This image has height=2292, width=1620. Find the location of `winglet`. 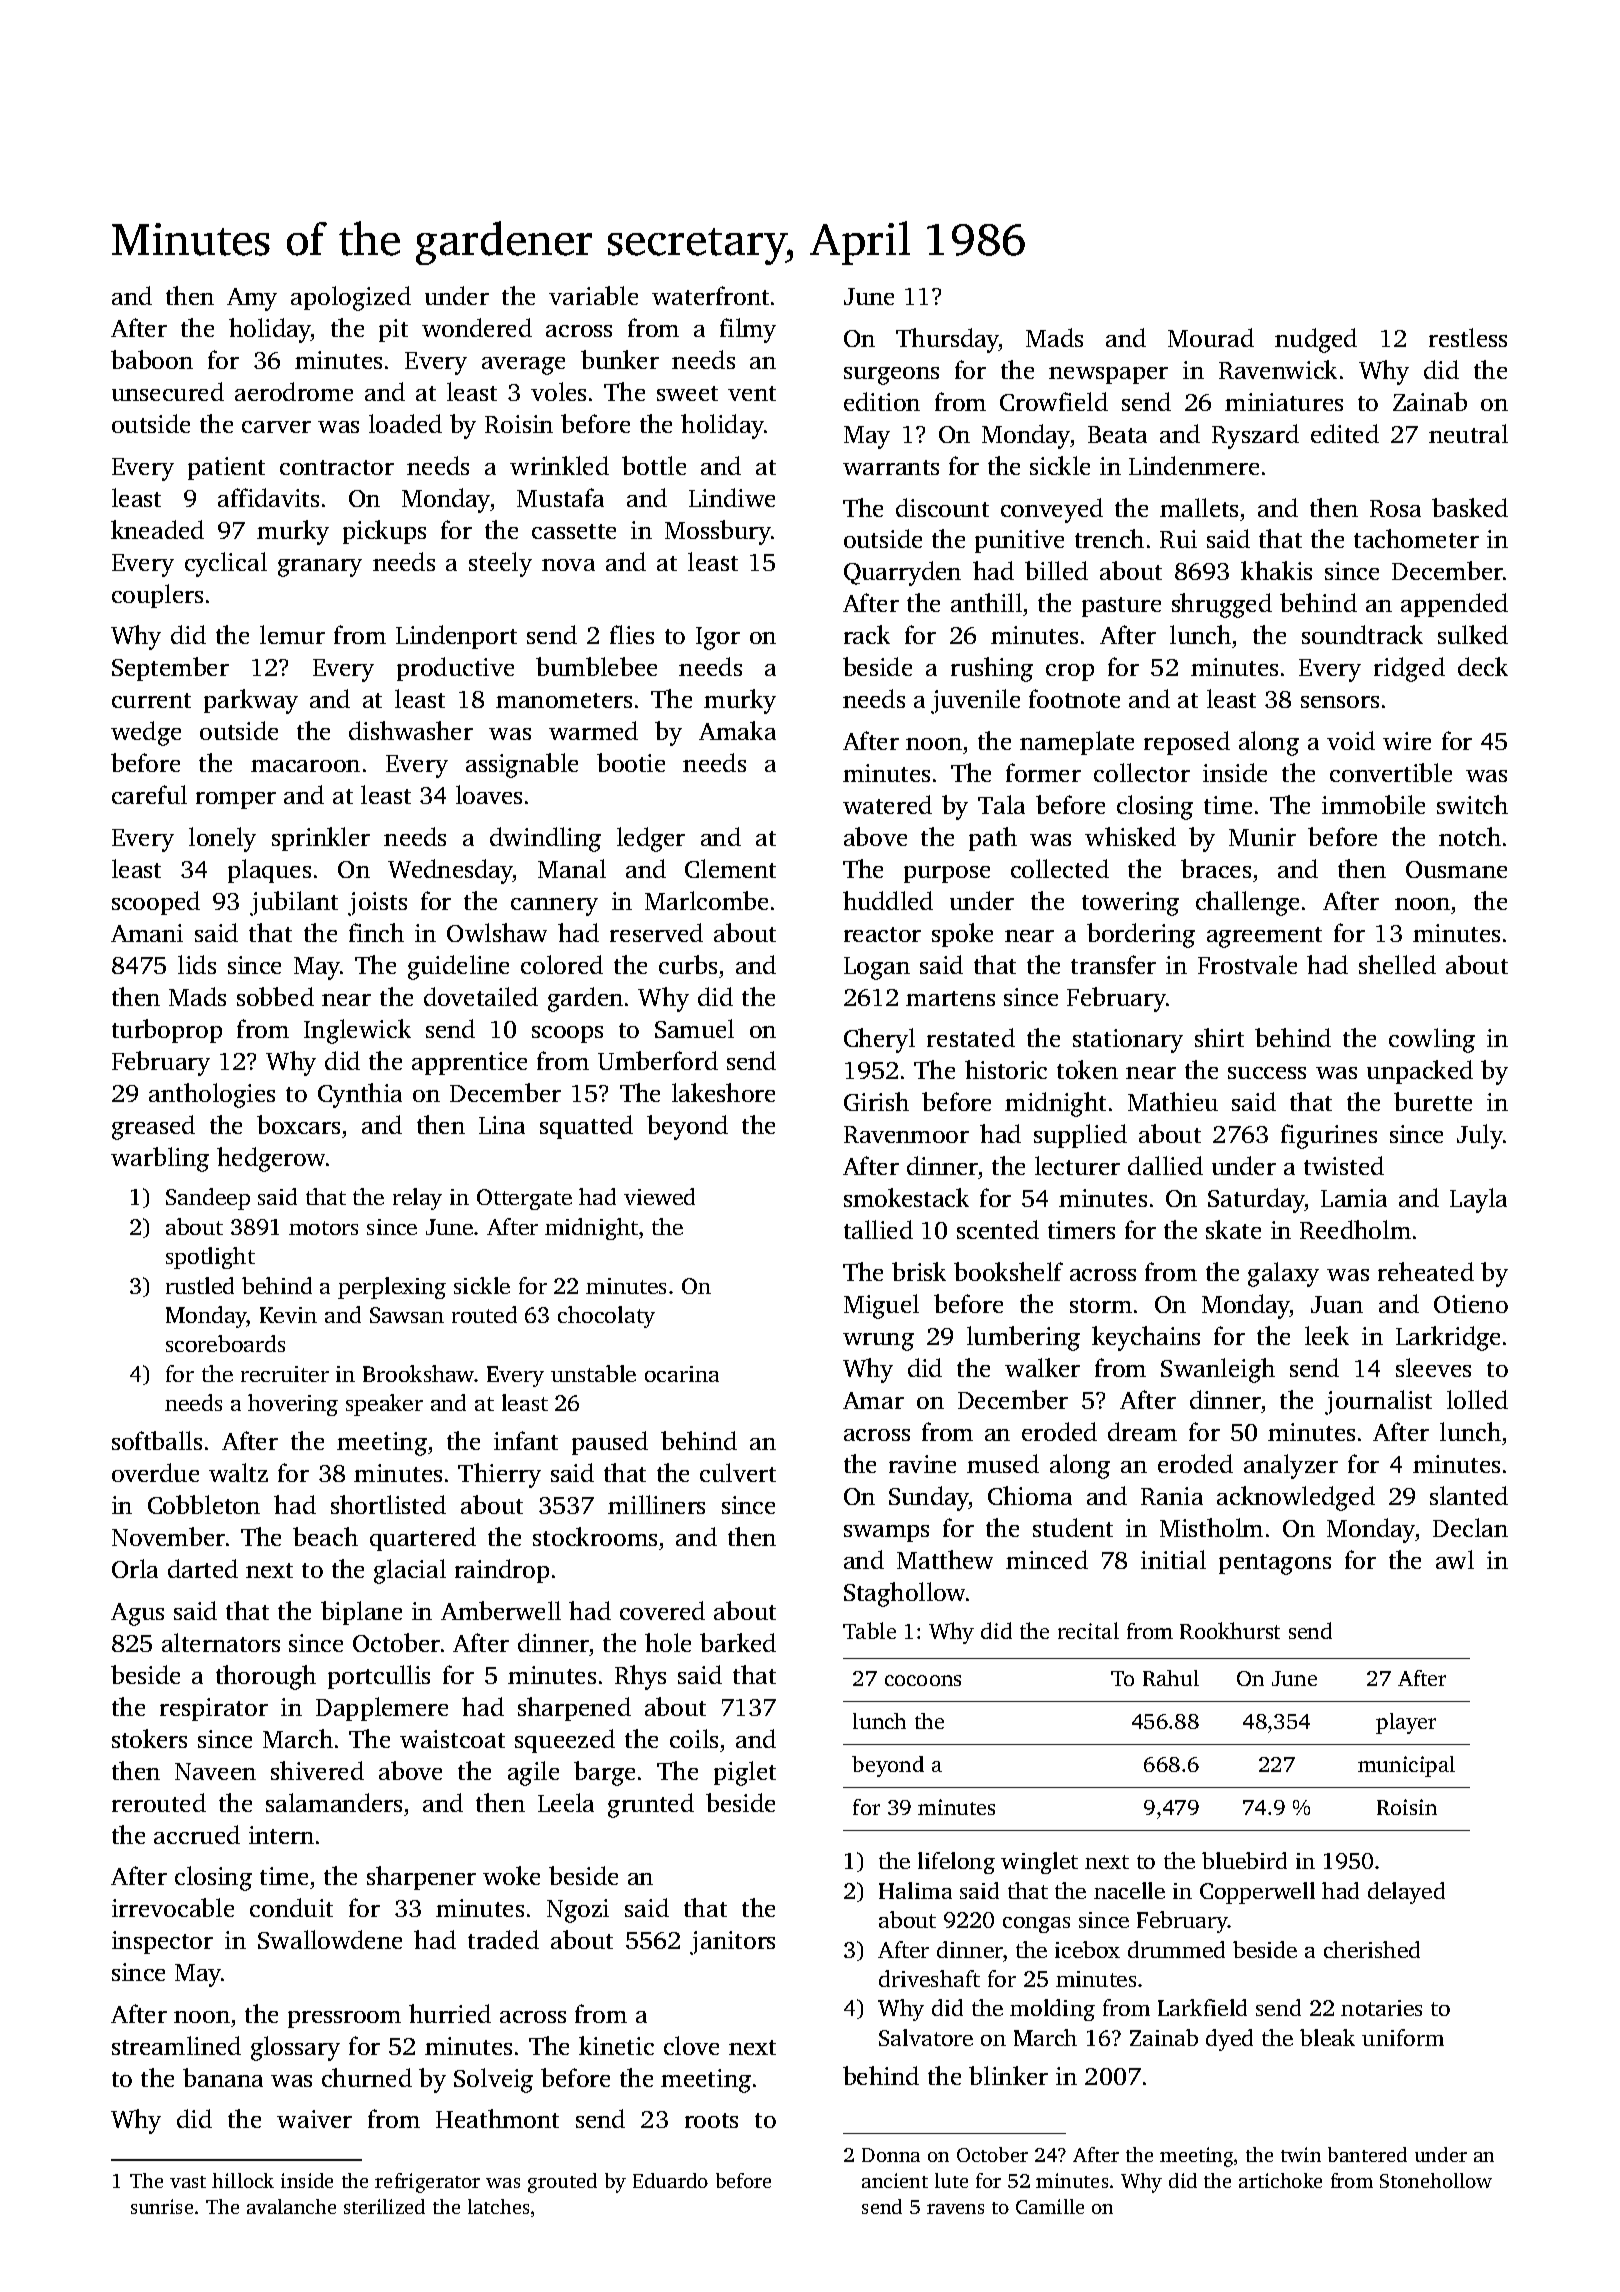

winglet is located at coordinates (1039, 1863).
